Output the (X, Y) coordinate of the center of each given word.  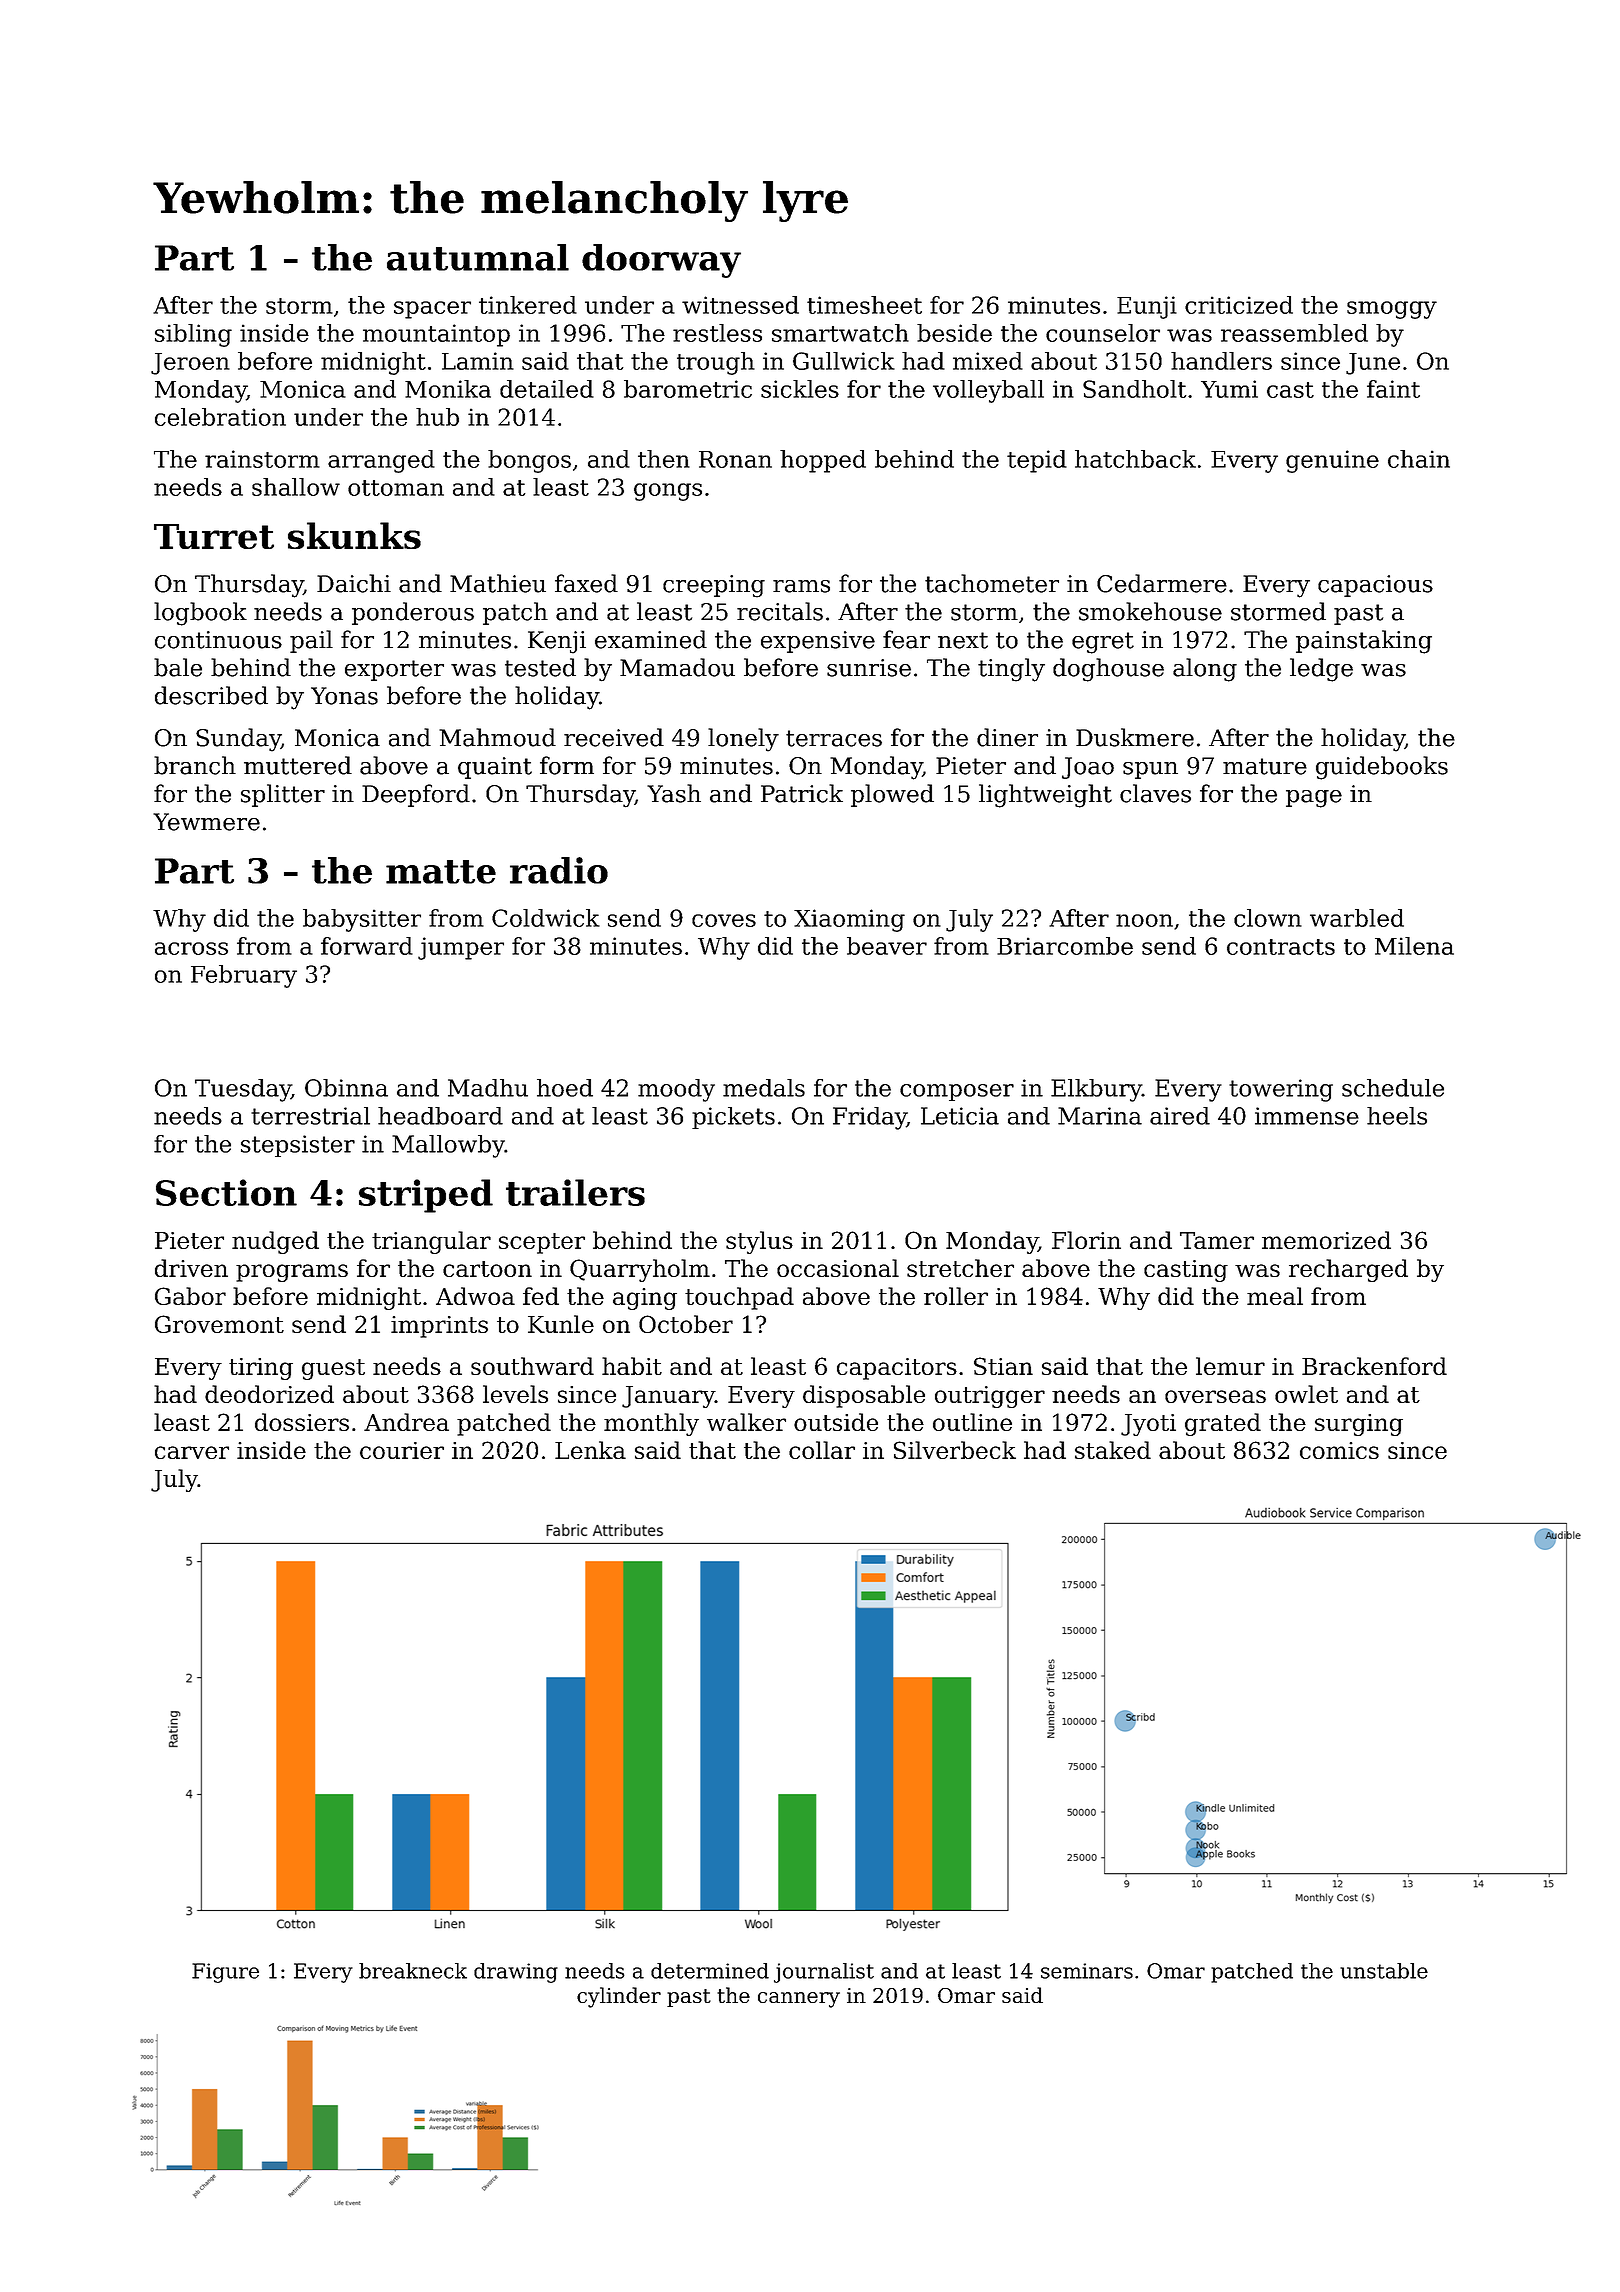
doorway (661, 261)
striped (426, 1196)
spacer (432, 310)
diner (1007, 737)
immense (1307, 1116)
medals (764, 1088)
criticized (1239, 305)
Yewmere (206, 822)
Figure (225, 1973)
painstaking (1364, 642)
